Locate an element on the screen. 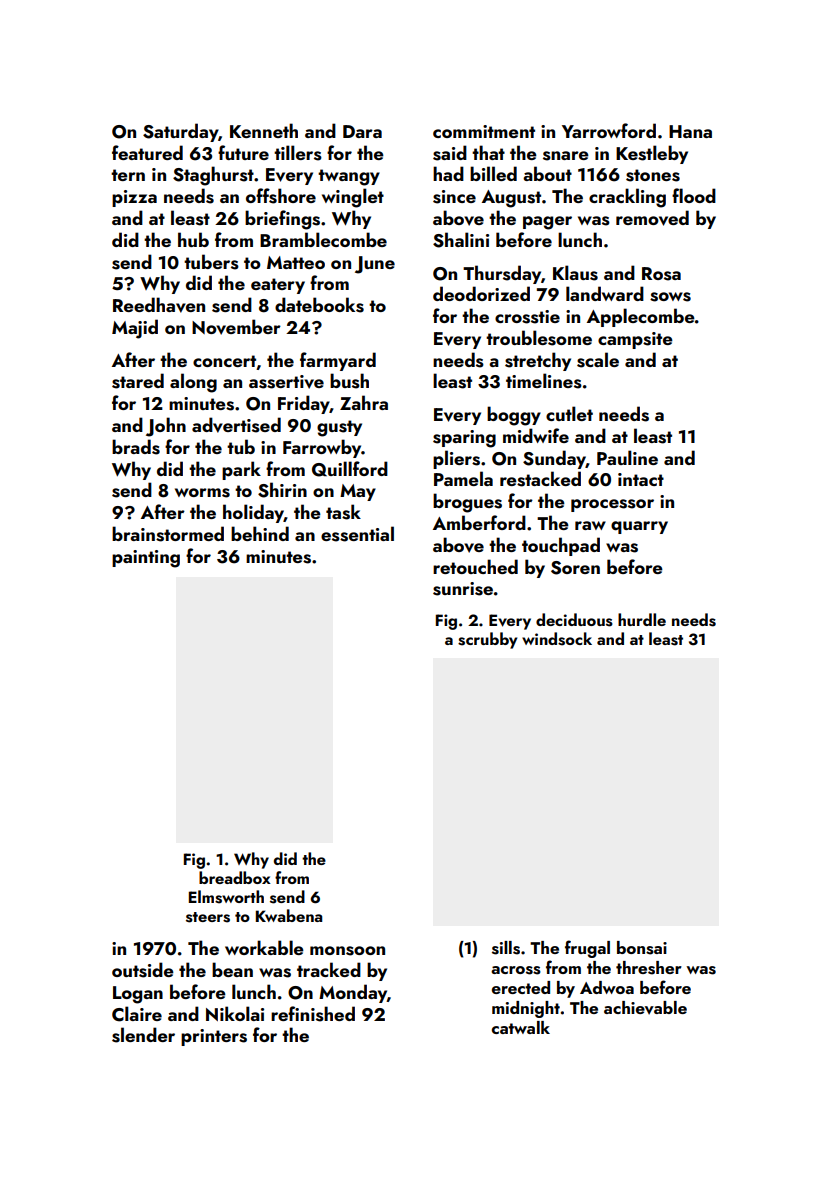  windsock is located at coordinates (557, 639).
